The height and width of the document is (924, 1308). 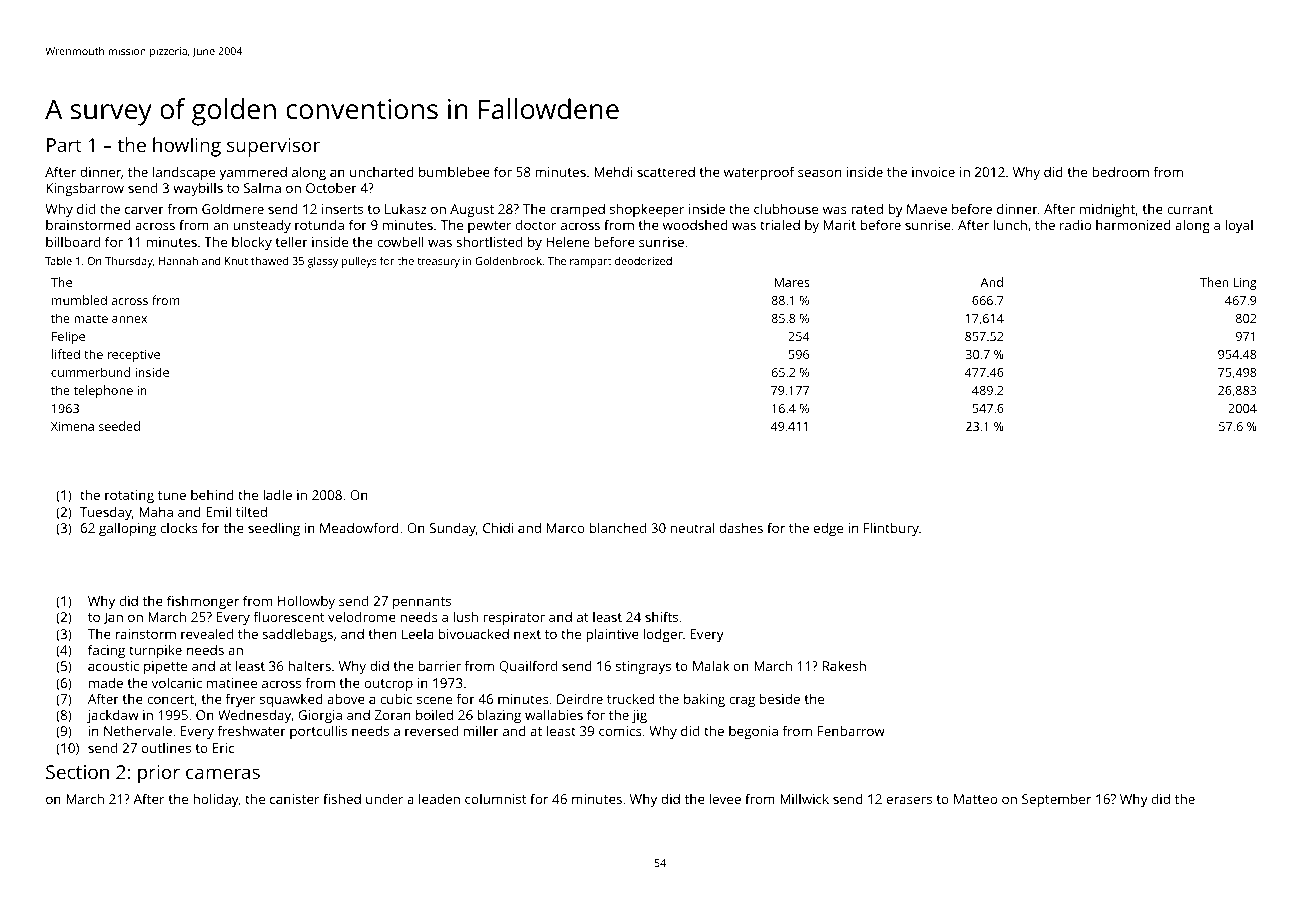 What do you see at coordinates (1056, 800) in the document?
I see `September` at bounding box center [1056, 800].
